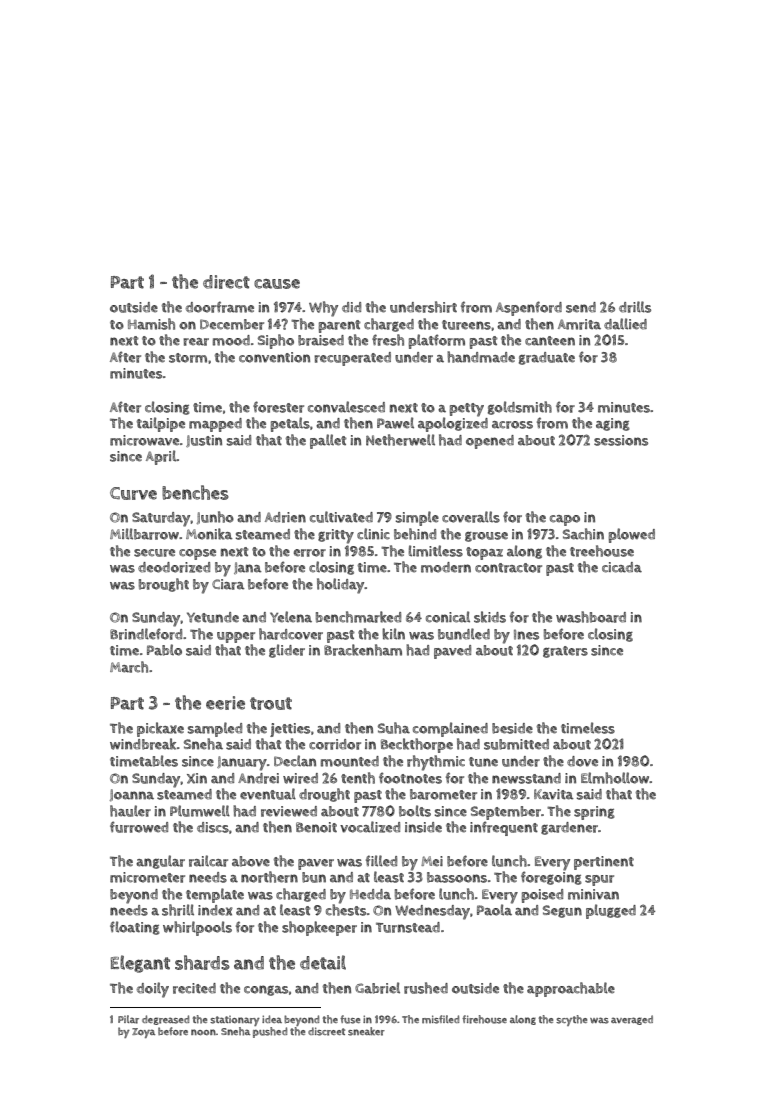  I want to click on coveralls, so click(471, 517).
